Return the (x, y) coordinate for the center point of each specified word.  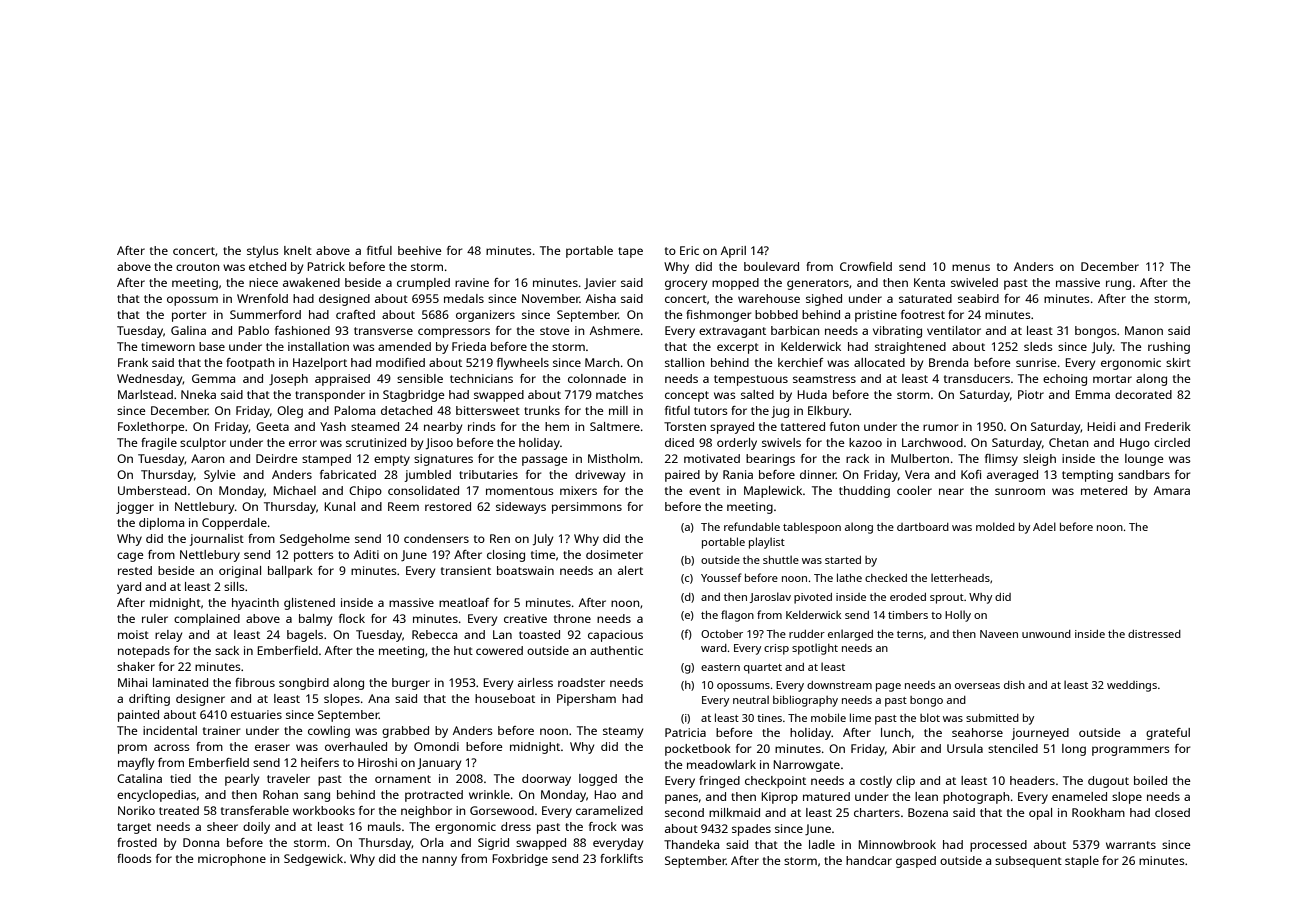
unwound (1046, 634)
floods (134, 858)
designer (200, 700)
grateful (1168, 734)
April (733, 252)
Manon (1144, 330)
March (602, 362)
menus (971, 267)
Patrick (326, 266)
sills (234, 586)
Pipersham (586, 700)
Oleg (290, 412)
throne (572, 618)
